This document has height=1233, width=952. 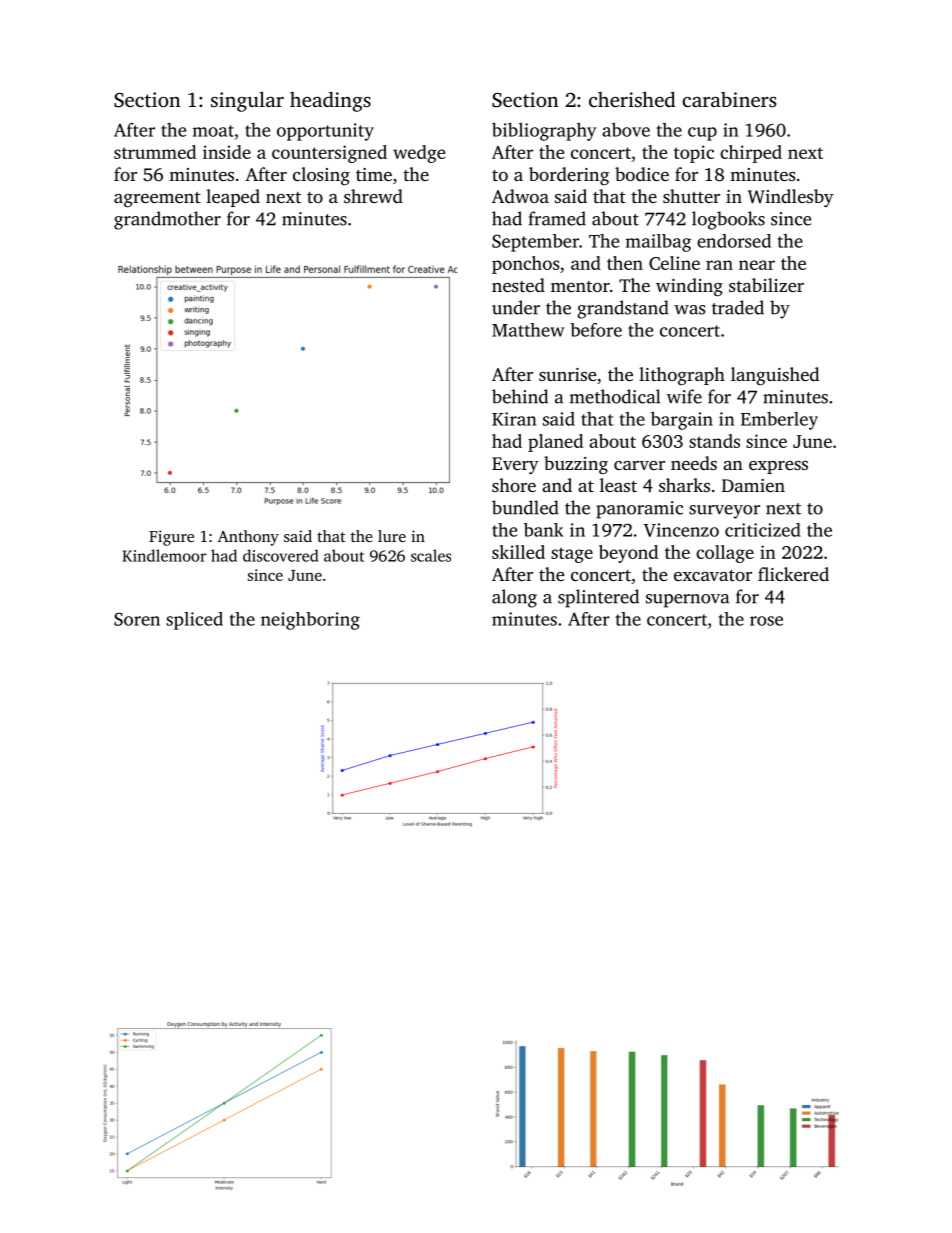 I want to click on wife, so click(x=684, y=396).
